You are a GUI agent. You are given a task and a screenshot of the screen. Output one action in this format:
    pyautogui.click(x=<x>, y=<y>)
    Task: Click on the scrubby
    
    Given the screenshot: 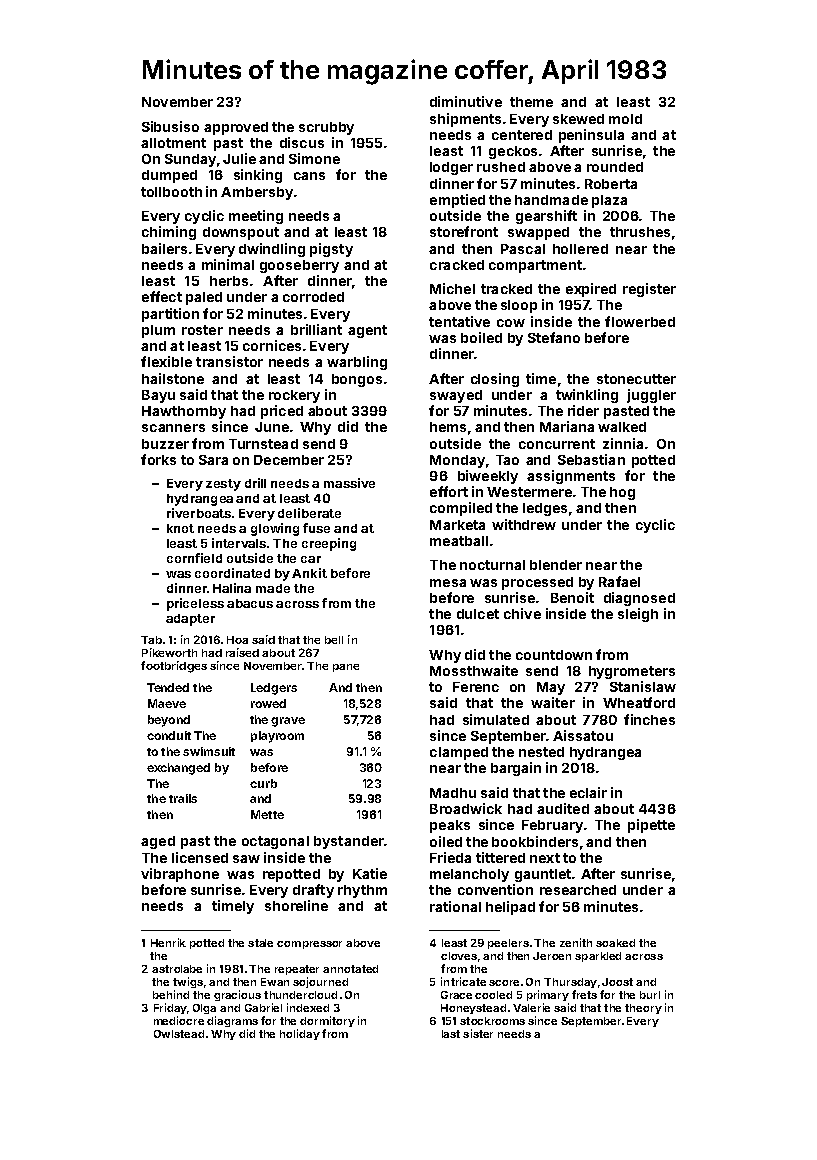 What is the action you would take?
    pyautogui.click(x=326, y=128)
